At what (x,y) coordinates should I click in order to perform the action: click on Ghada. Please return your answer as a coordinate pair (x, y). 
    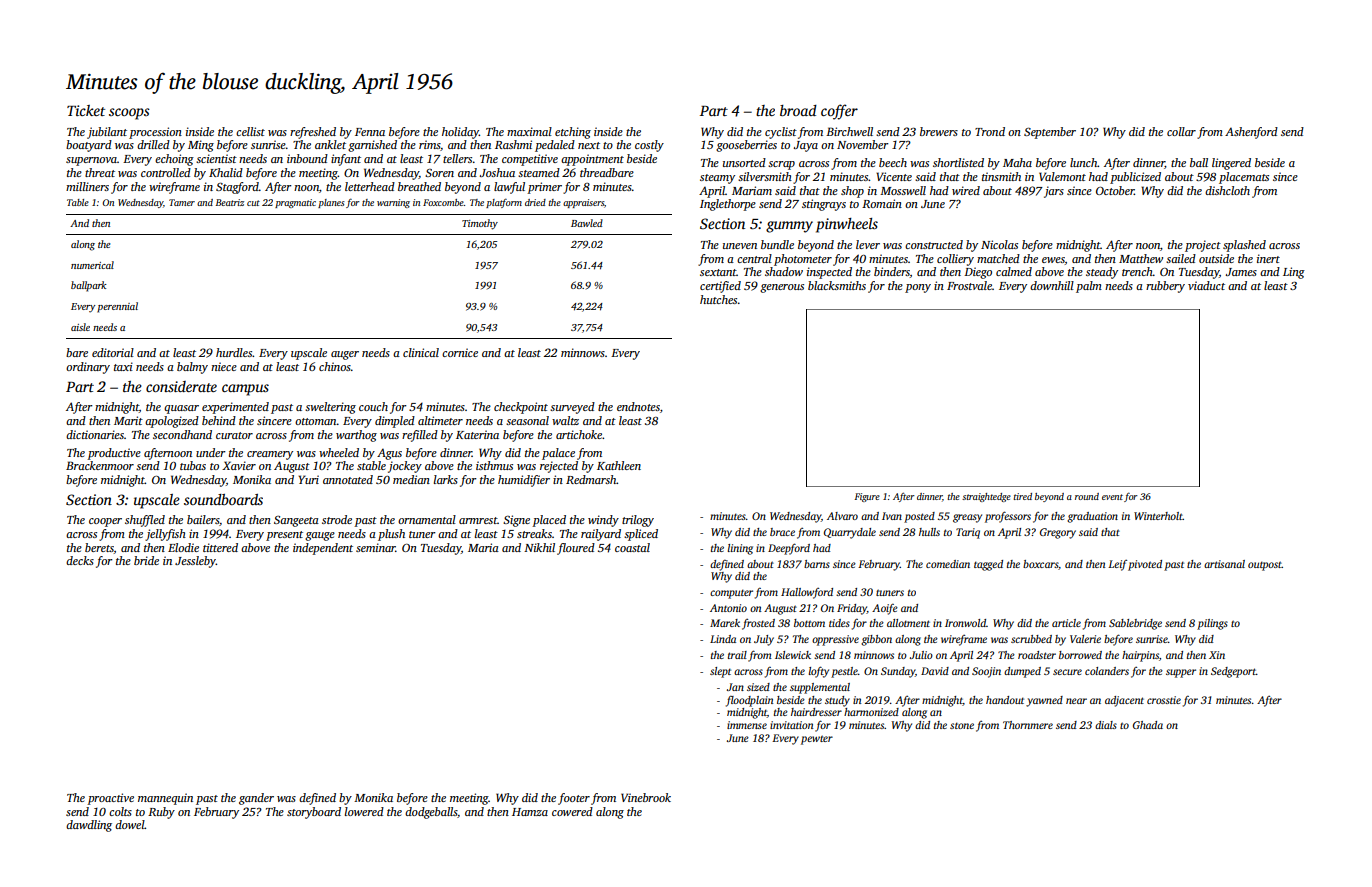
    Looking at the image, I should click on (1148, 725).
